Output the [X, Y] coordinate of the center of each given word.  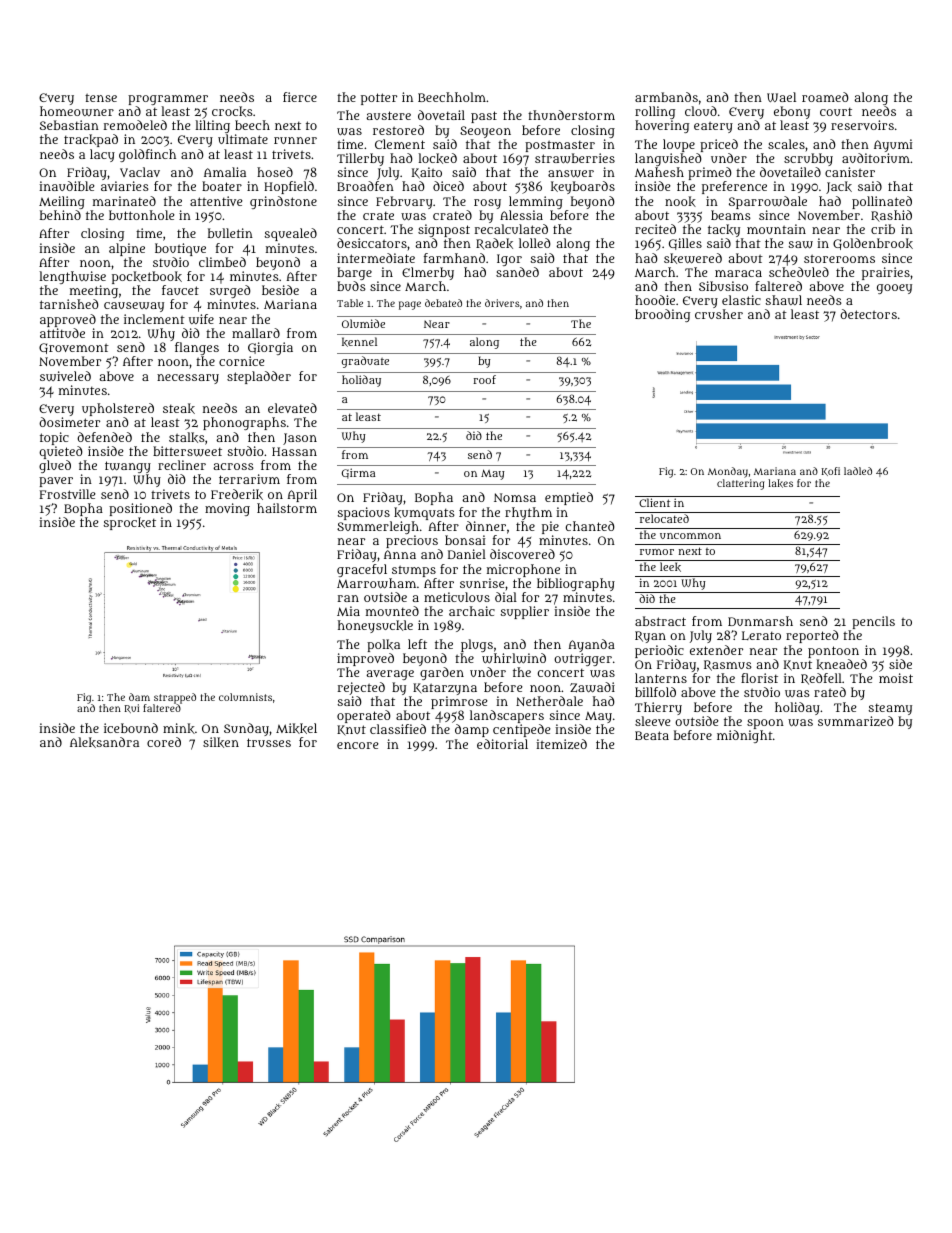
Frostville [67, 494]
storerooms [839, 259]
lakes [780, 483]
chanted [590, 526]
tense [101, 98]
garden [442, 673]
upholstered [118, 409]
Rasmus [728, 665]
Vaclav [140, 172]
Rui [131, 708]
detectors [868, 314]
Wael [781, 97]
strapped [175, 698]
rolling [655, 112]
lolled [535, 243]
